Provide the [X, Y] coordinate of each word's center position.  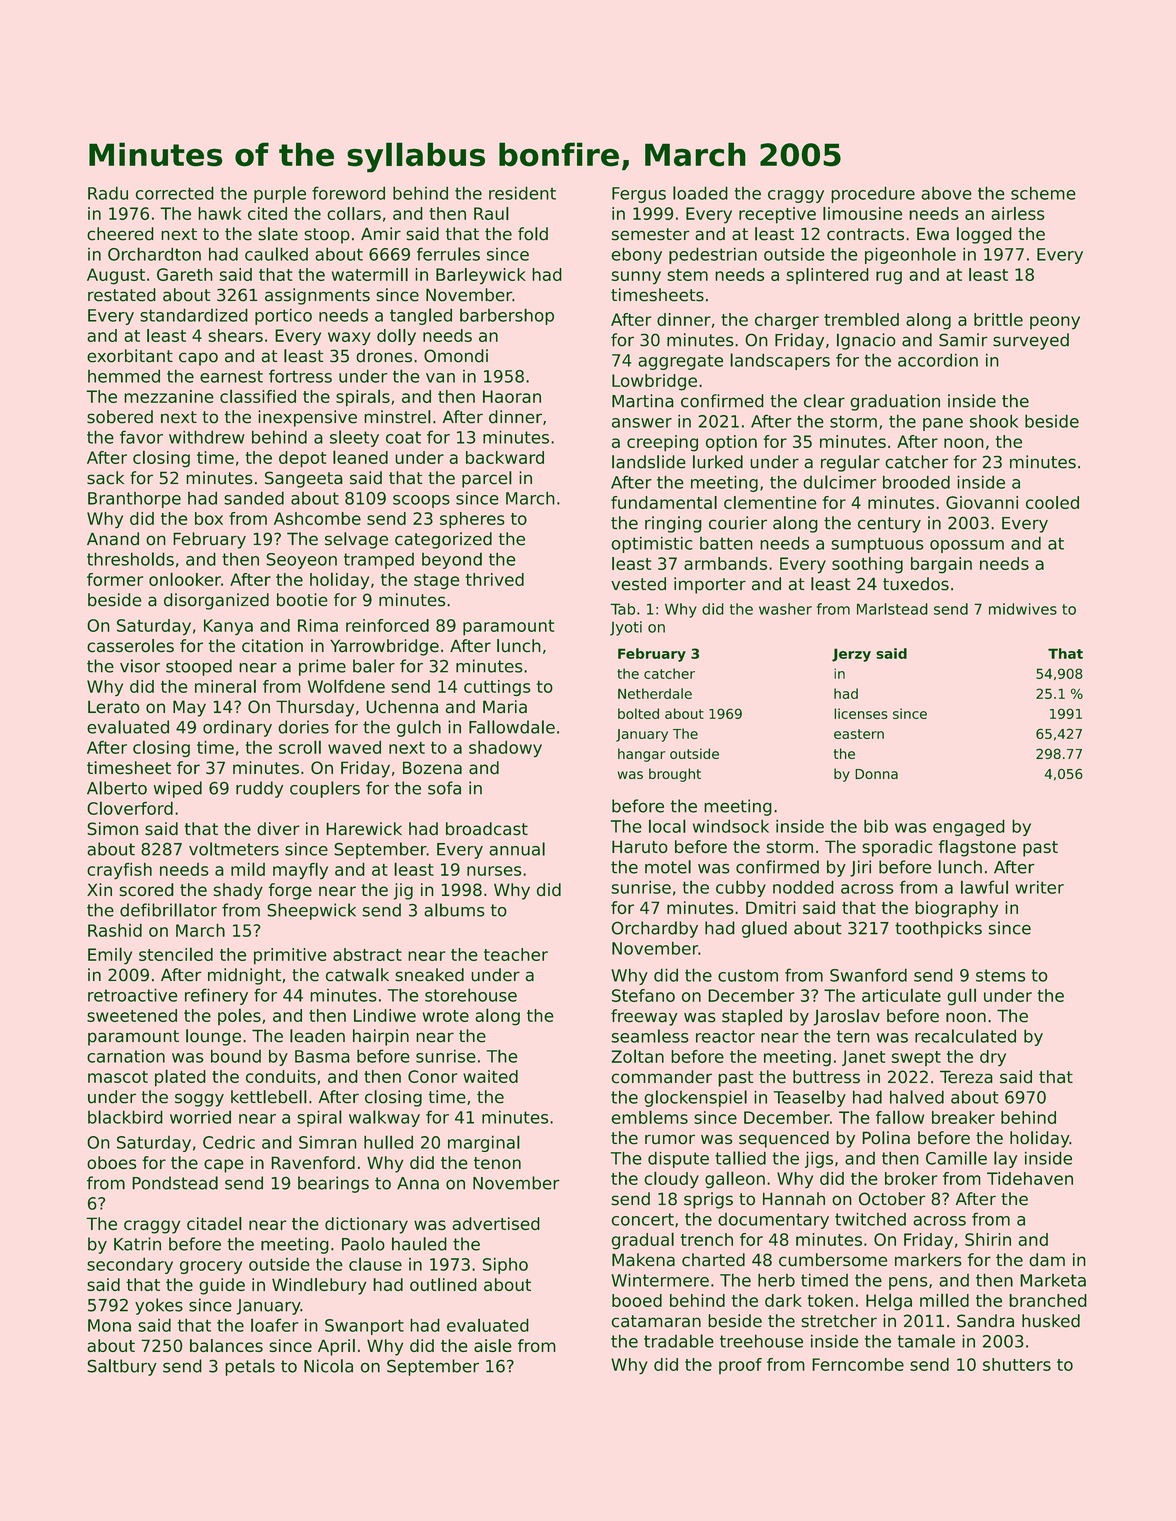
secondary [130, 1265]
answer [642, 423]
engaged [969, 827]
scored [147, 890]
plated [180, 1078]
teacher [516, 954]
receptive [777, 215]
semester [651, 234]
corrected [175, 193]
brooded [916, 482]
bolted [638, 713]
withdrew [207, 437]
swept [916, 1058]
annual [517, 849]
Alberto [117, 788]
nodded [803, 887]
